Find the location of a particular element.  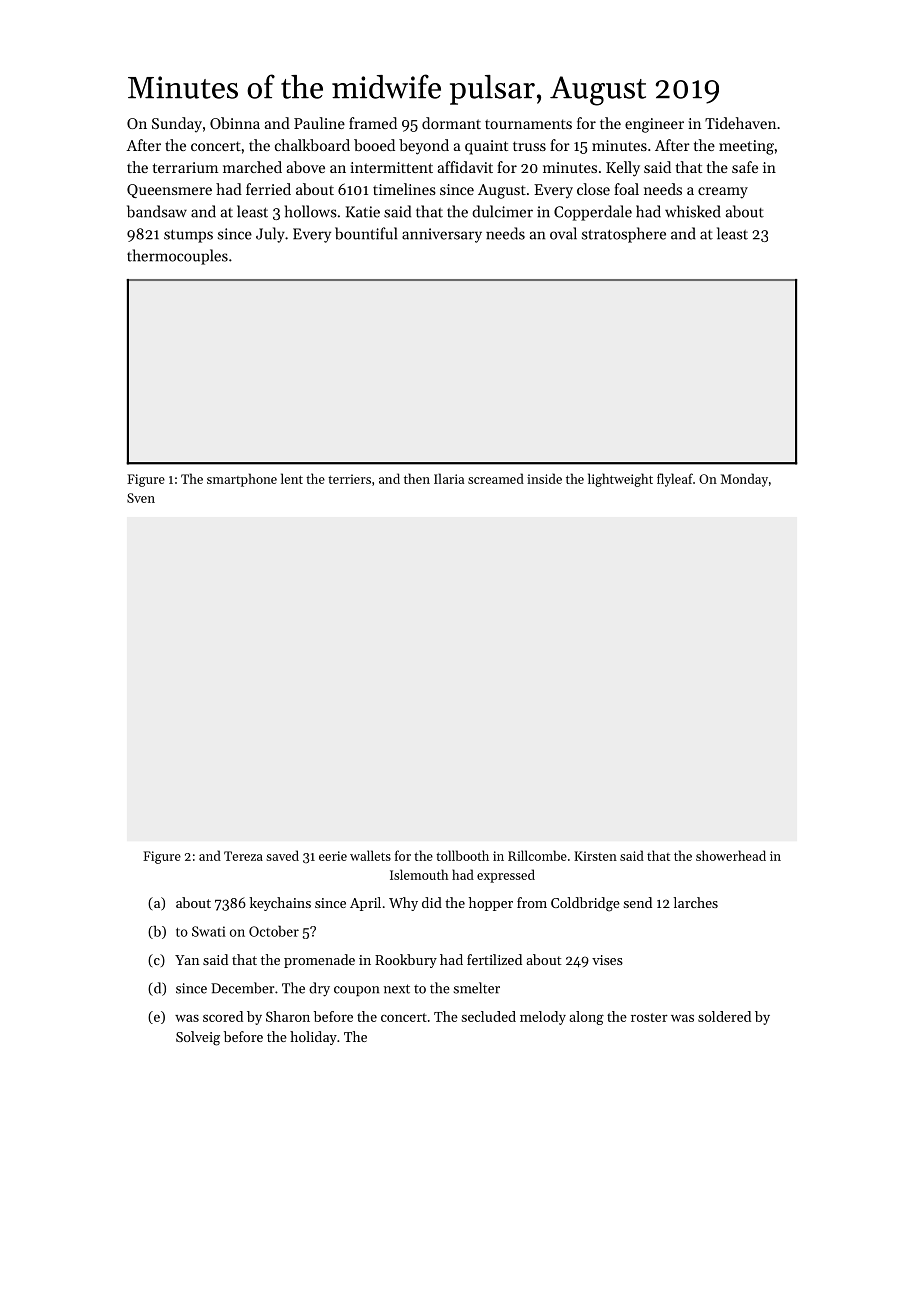

thermocouples is located at coordinates (177, 257).
